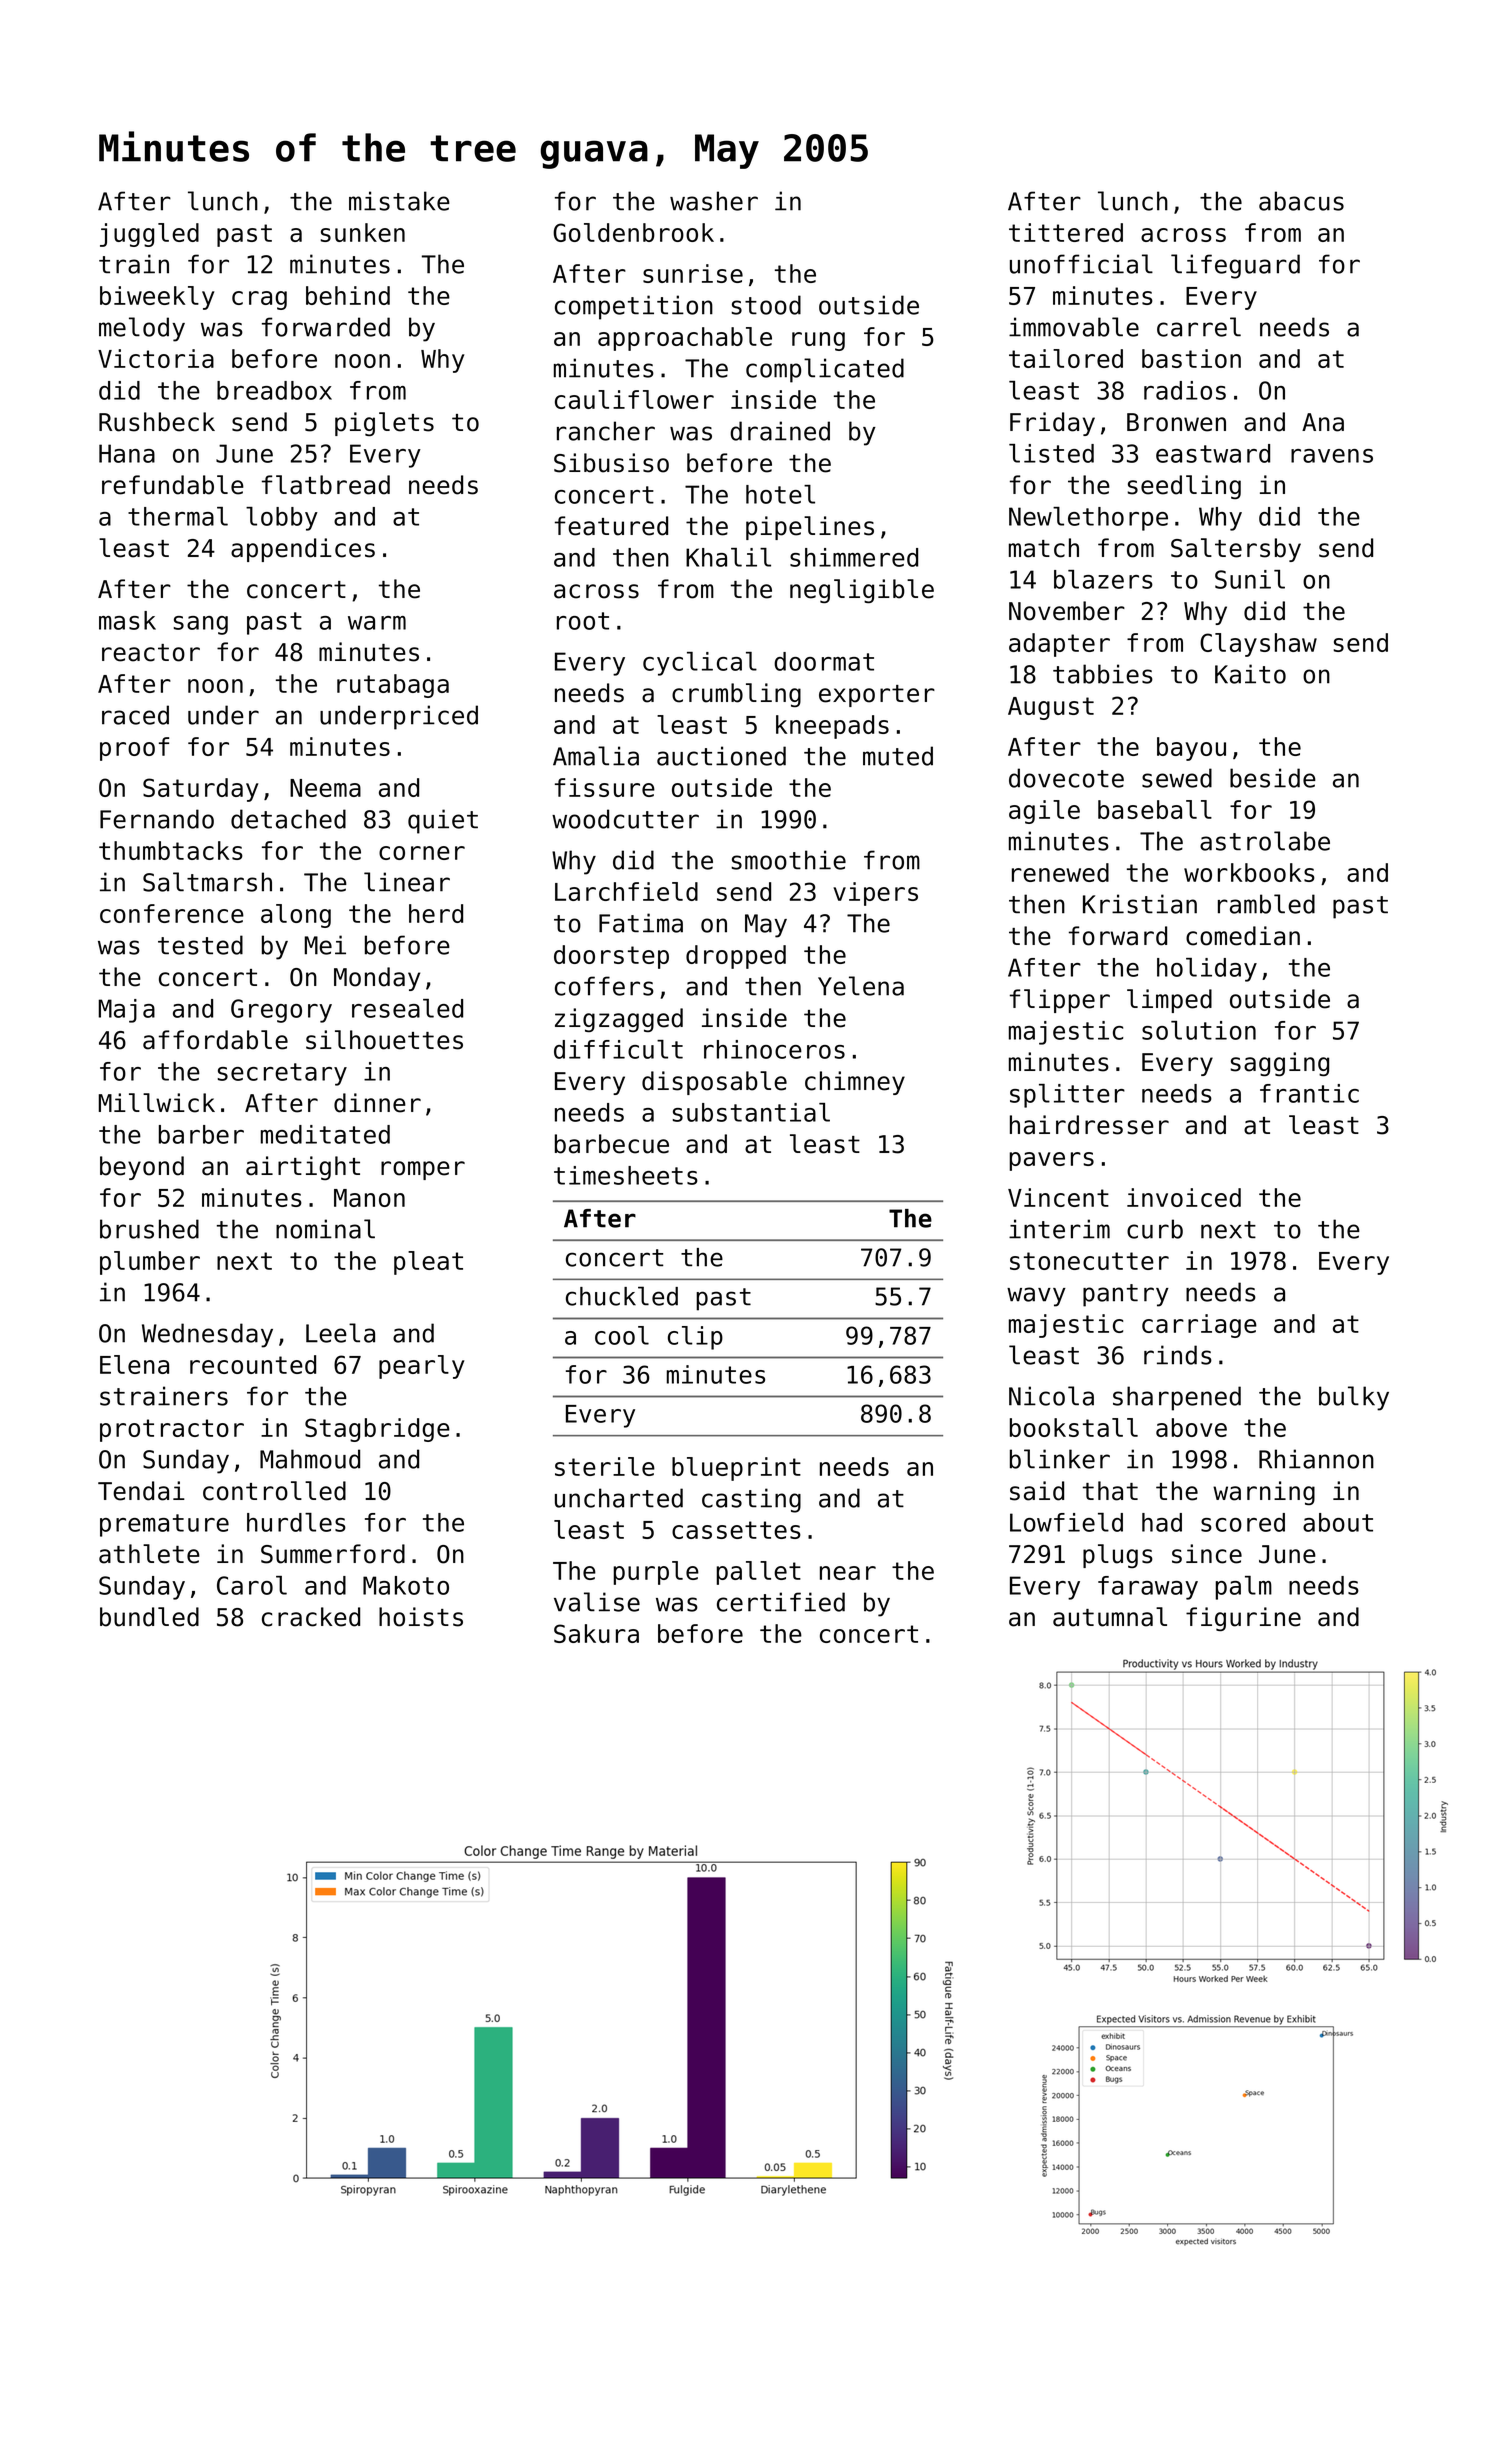 This document has height=2464, width=1496. I want to click on hairdresser, so click(1089, 1125).
